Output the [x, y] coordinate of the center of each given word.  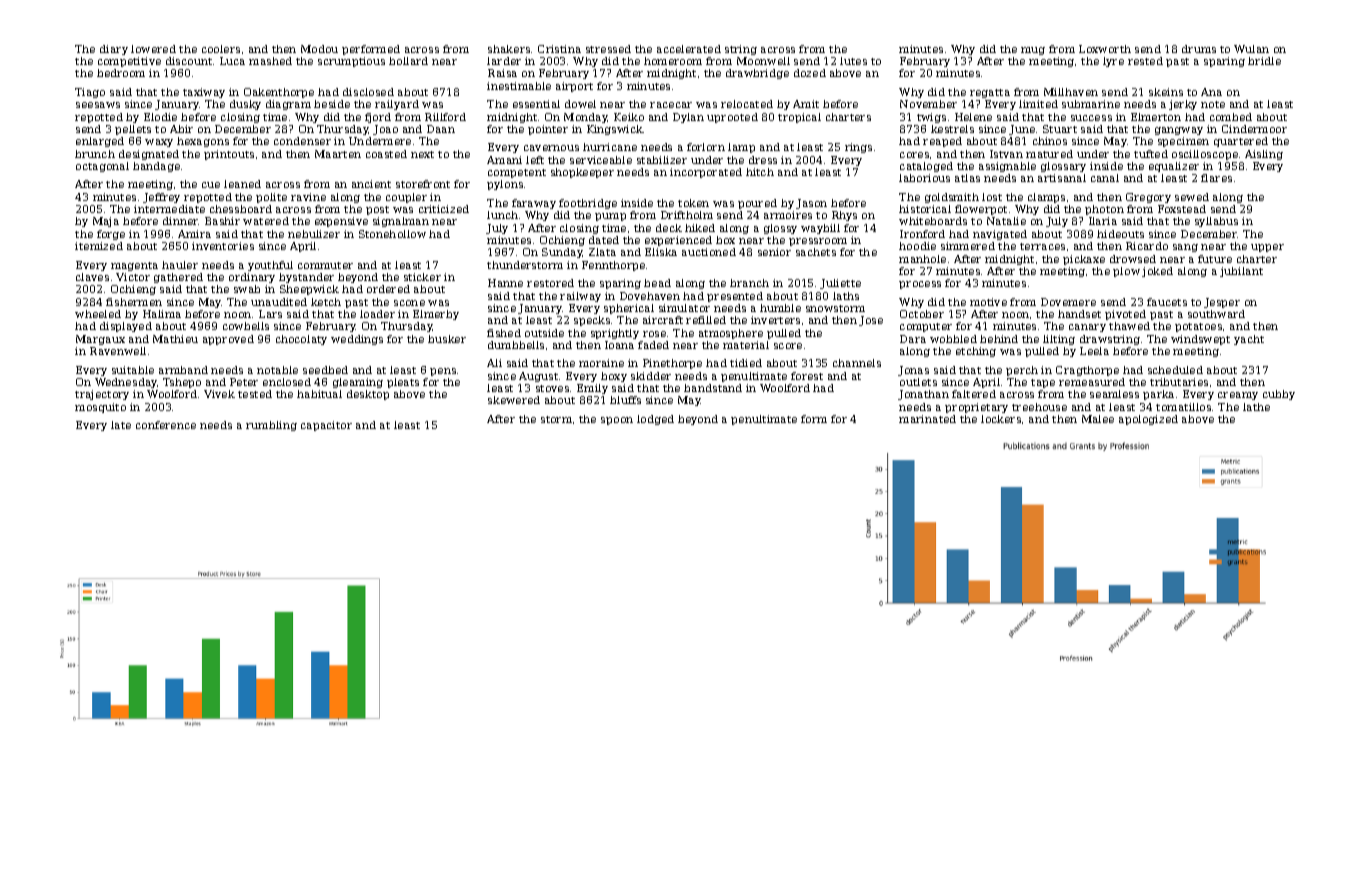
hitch [760, 172]
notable [277, 370]
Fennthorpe [613, 266]
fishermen [134, 302]
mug [1033, 51]
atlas [967, 178]
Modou [319, 49]
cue [211, 185]
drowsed [1133, 259]
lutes [853, 61]
